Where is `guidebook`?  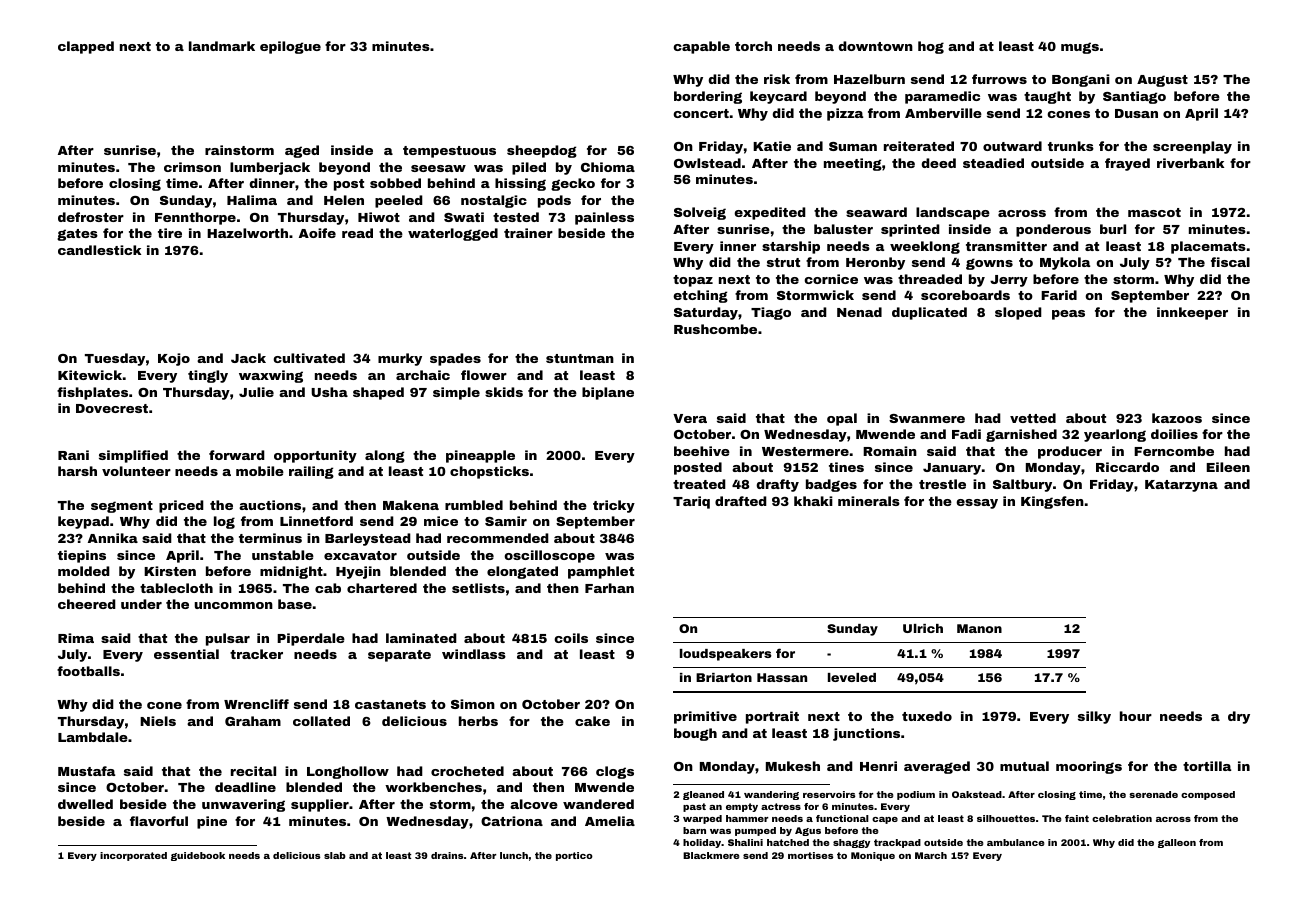 guidebook is located at coordinates (198, 856).
